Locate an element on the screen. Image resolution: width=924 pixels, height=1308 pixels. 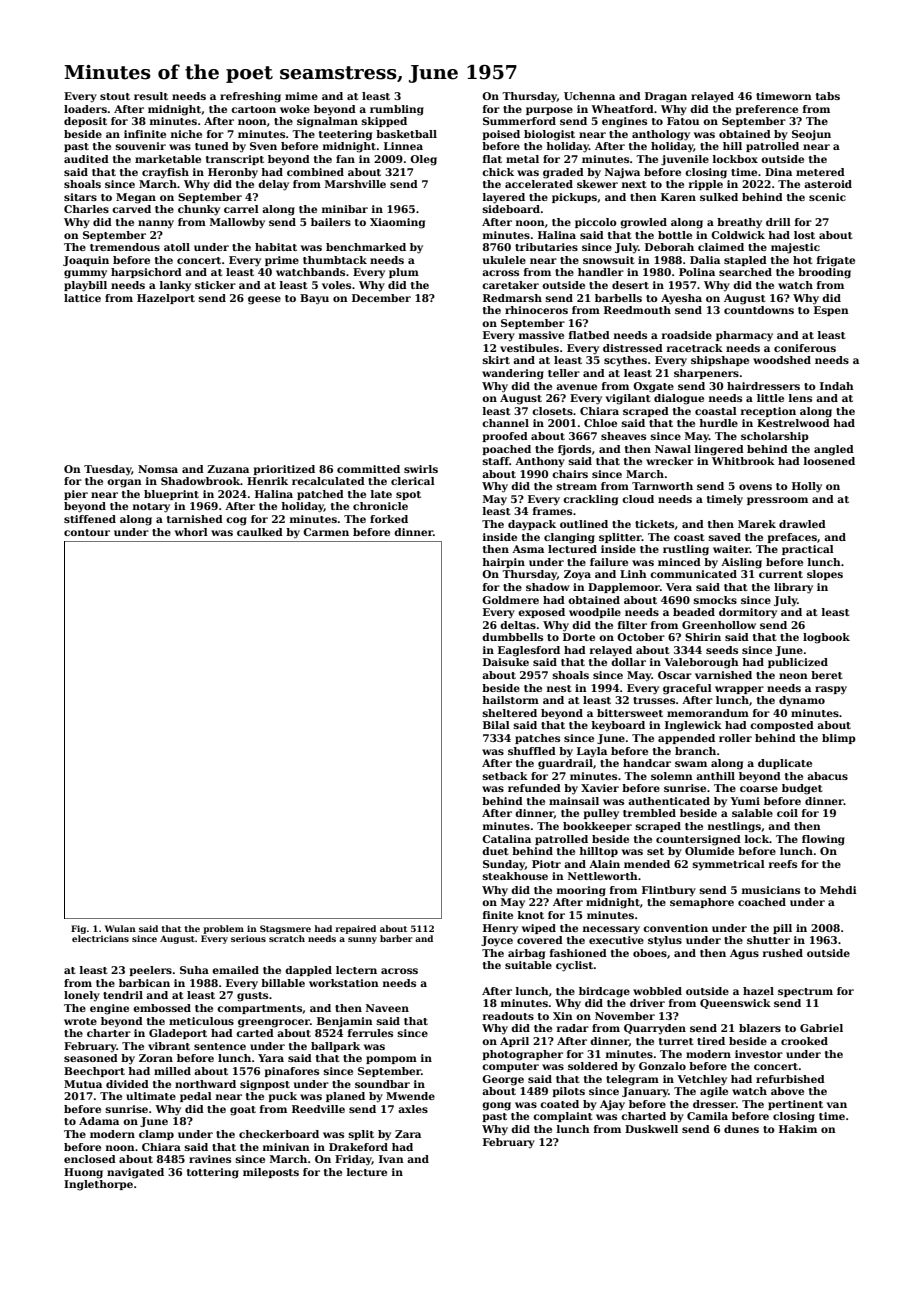
Zoran is located at coordinates (156, 1058).
